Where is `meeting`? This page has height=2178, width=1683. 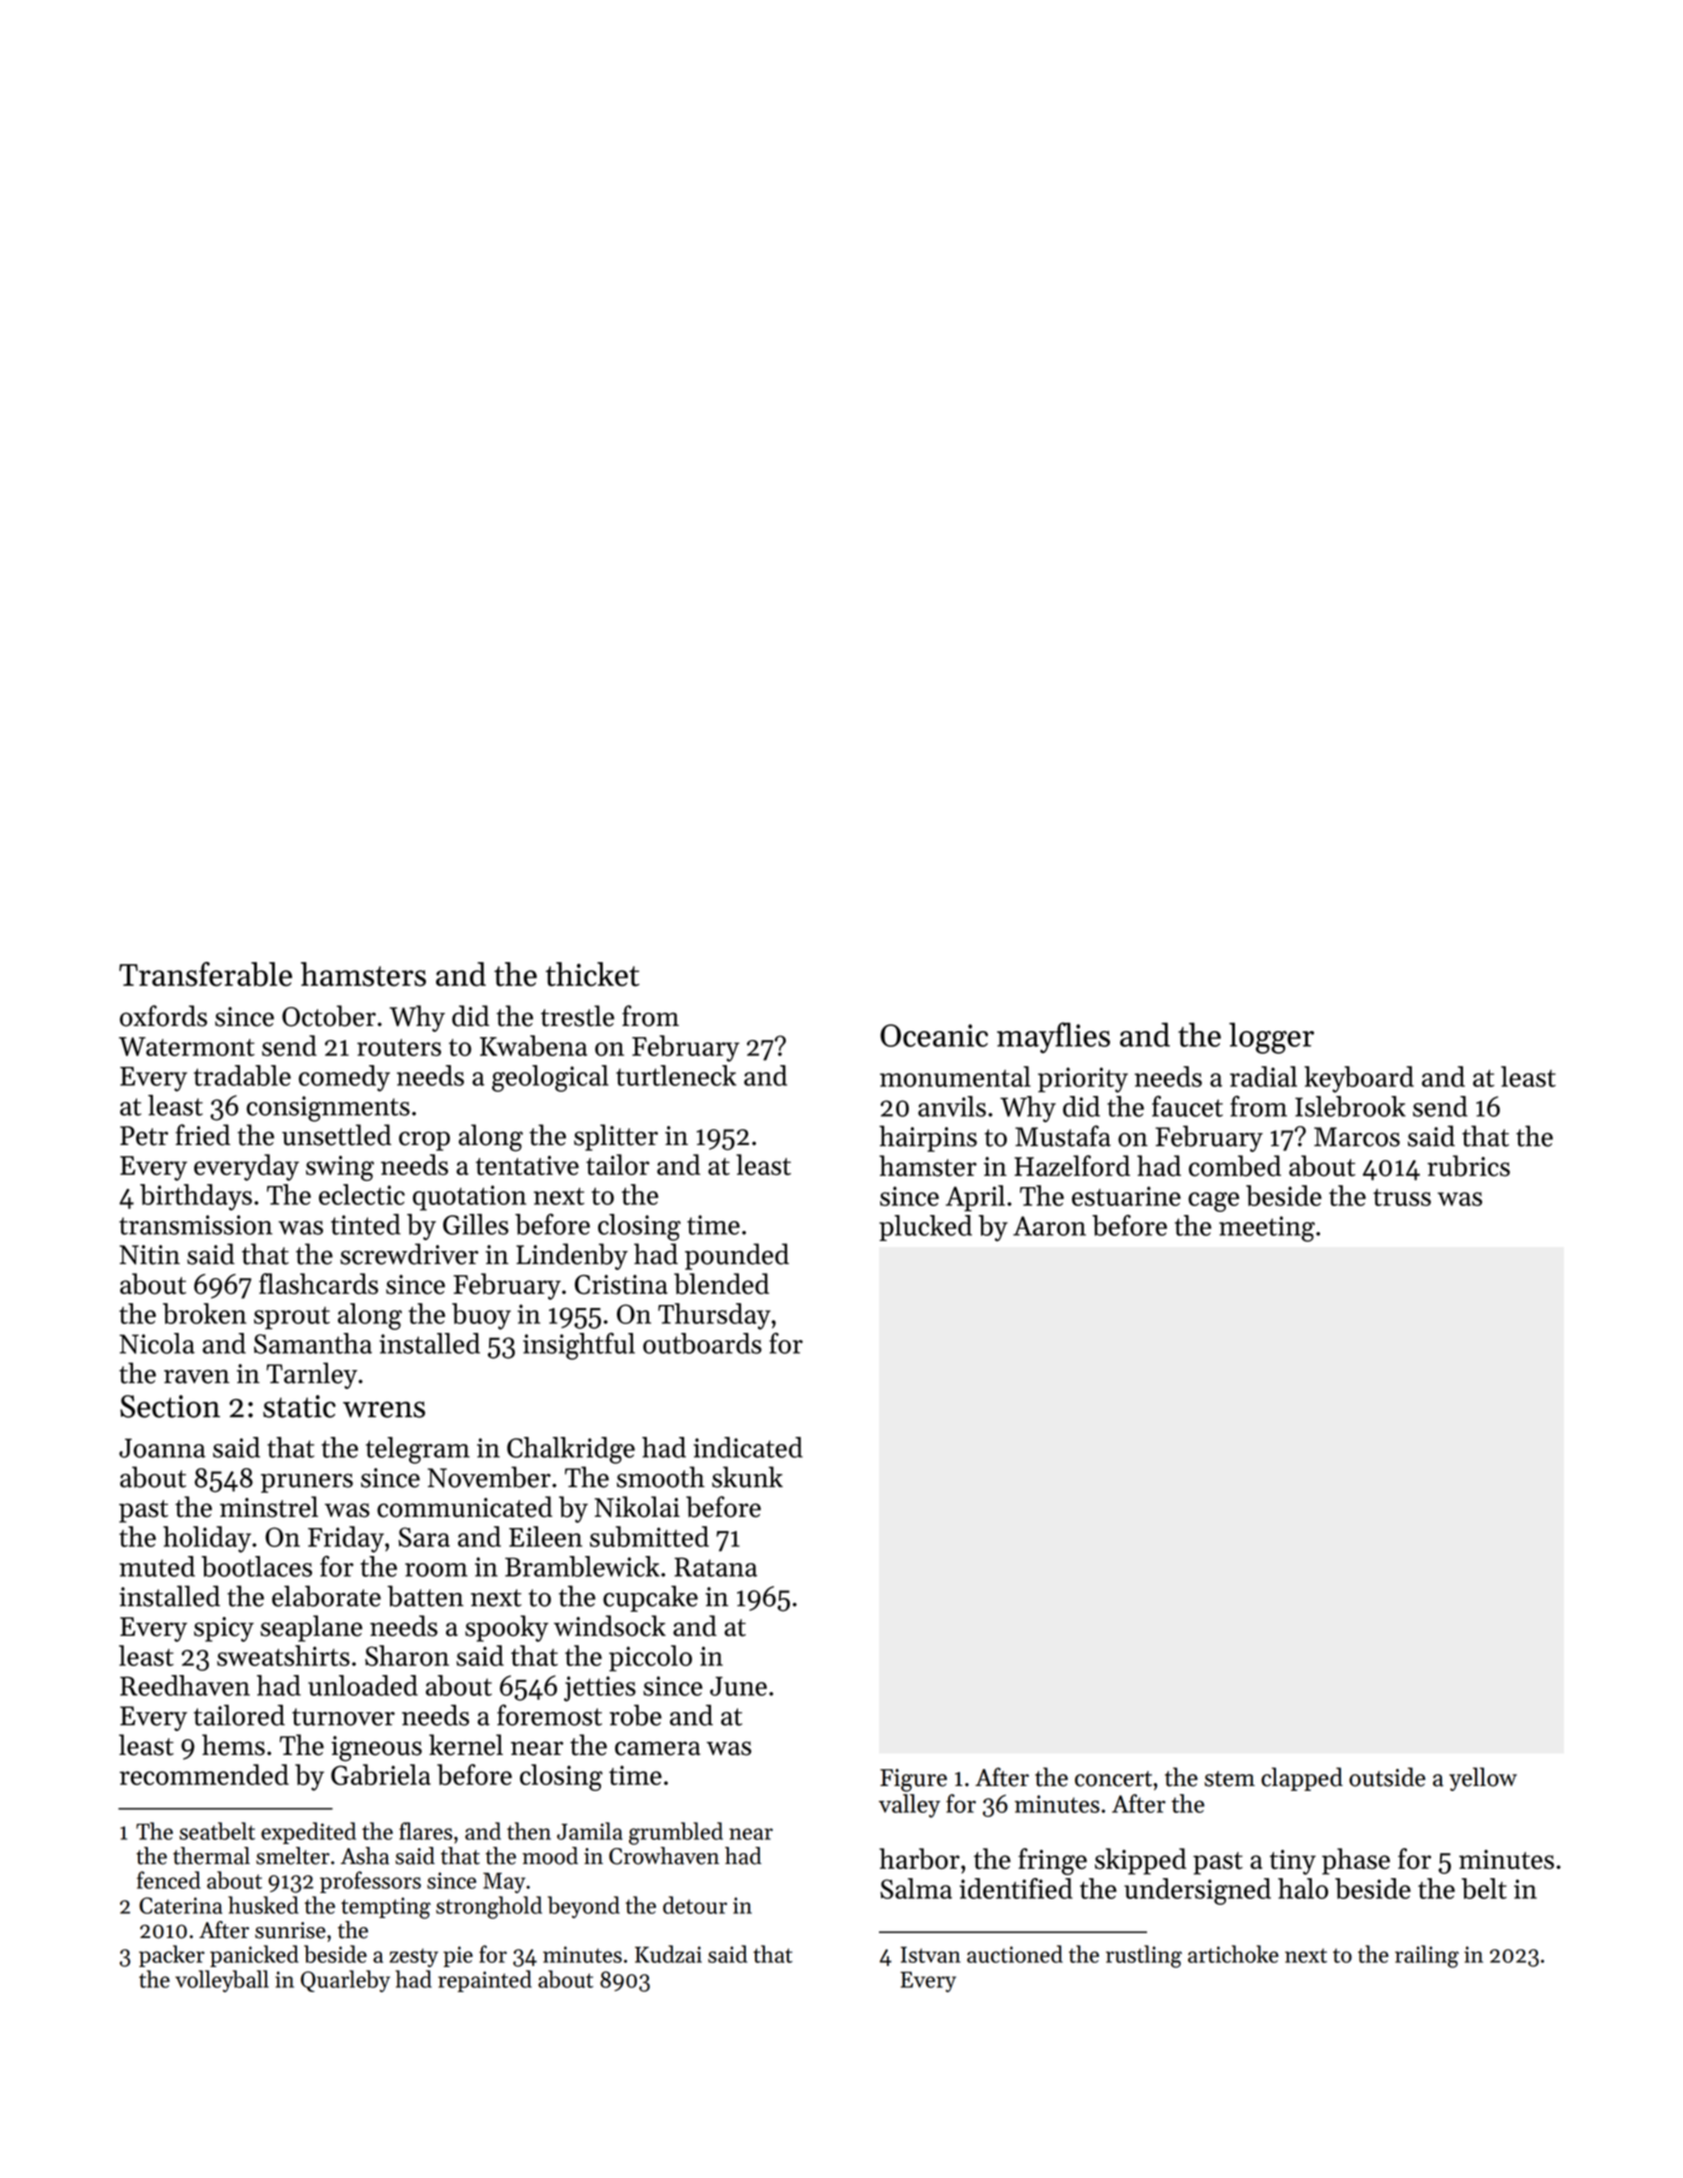 meeting is located at coordinates (1267, 1229).
